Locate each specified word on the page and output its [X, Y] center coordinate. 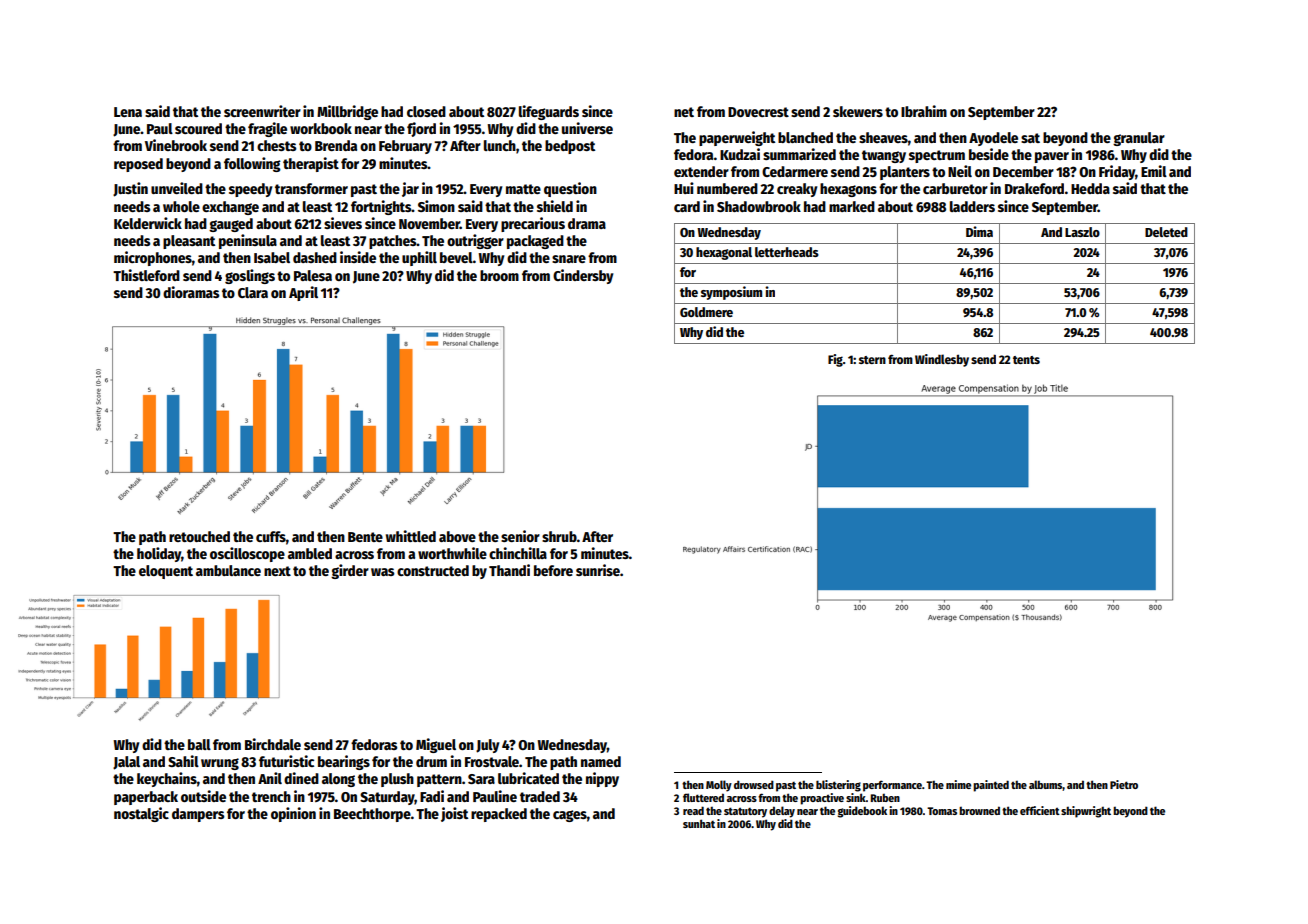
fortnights [381, 207]
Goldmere [706, 312]
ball [199, 744]
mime [958, 784]
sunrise [598, 570]
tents [1026, 360]
